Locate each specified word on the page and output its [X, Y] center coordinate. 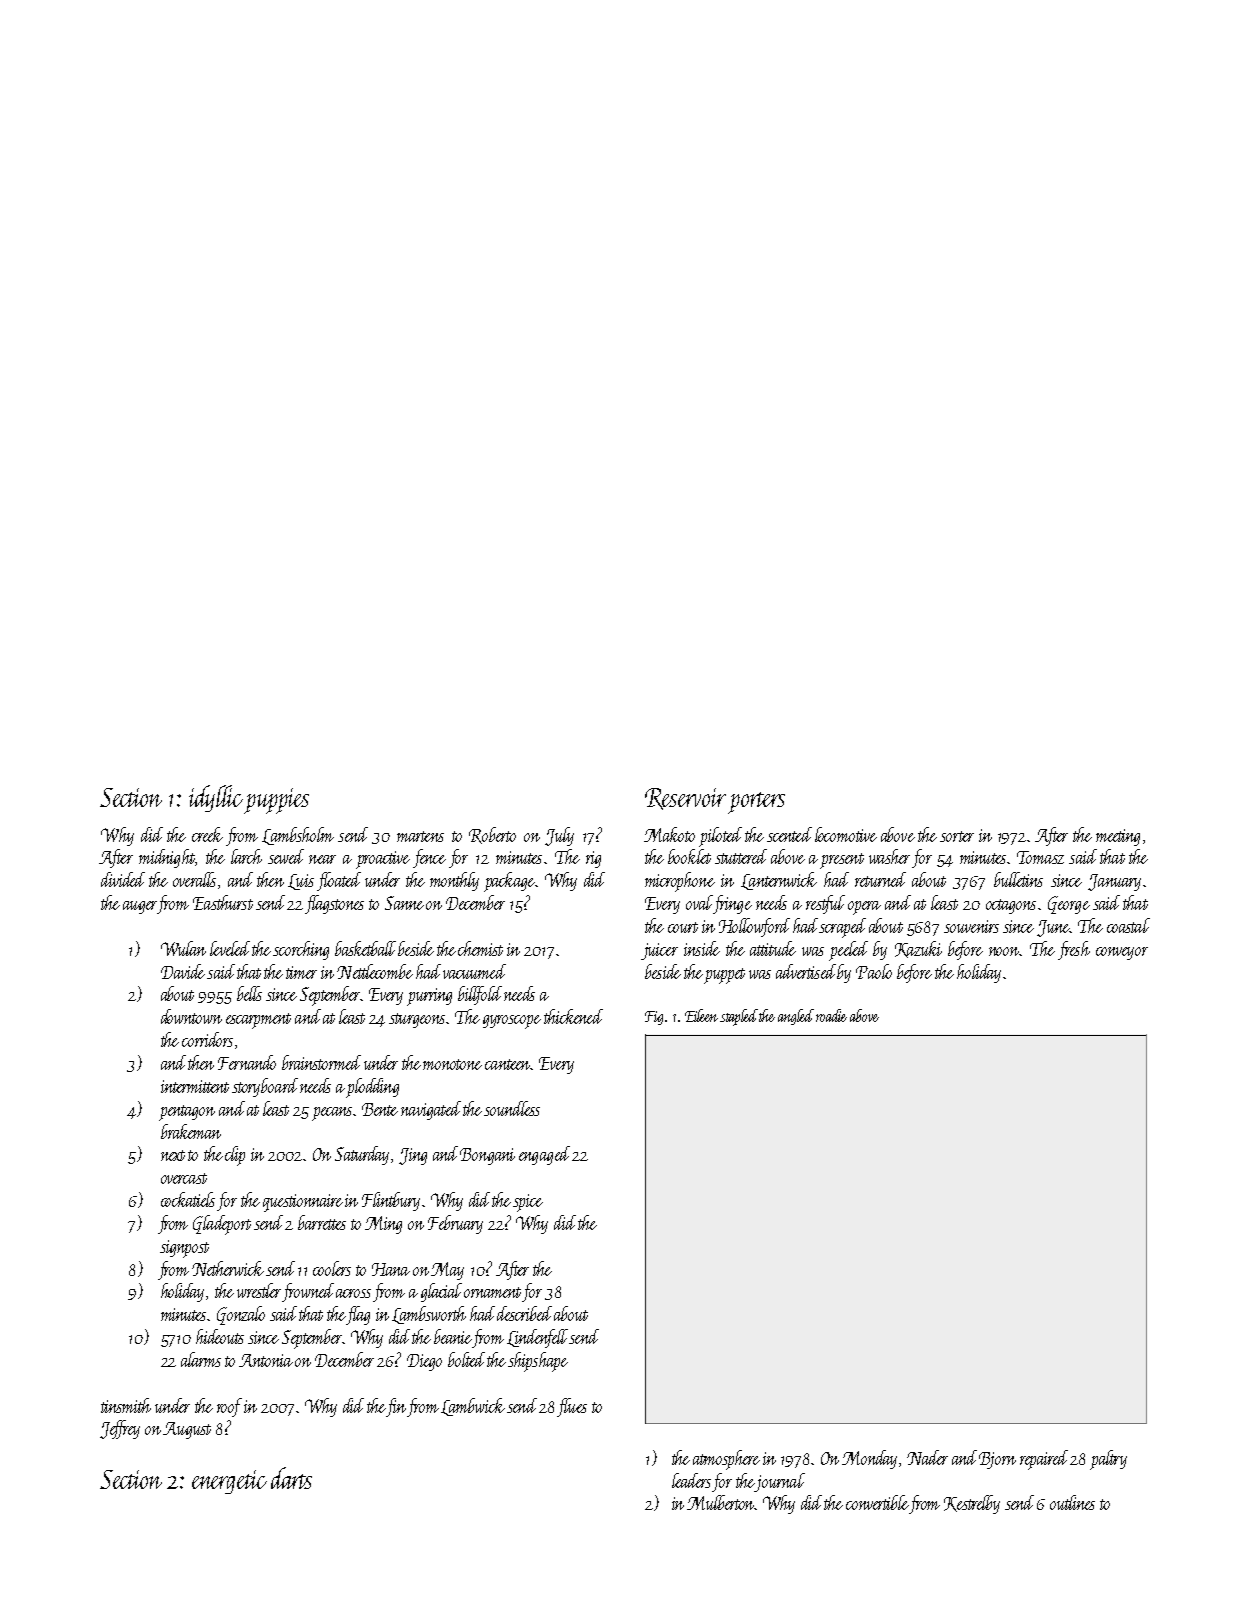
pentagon [187, 1113]
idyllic [217, 799]
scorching [301, 950]
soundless [512, 1108]
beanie [453, 1336]
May [447, 1271]
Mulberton [721, 1502]
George [1069, 905]
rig [593, 859]
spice [528, 1203]
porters [756, 803]
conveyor [1122, 953]
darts [291, 1478]
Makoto [669, 834]
